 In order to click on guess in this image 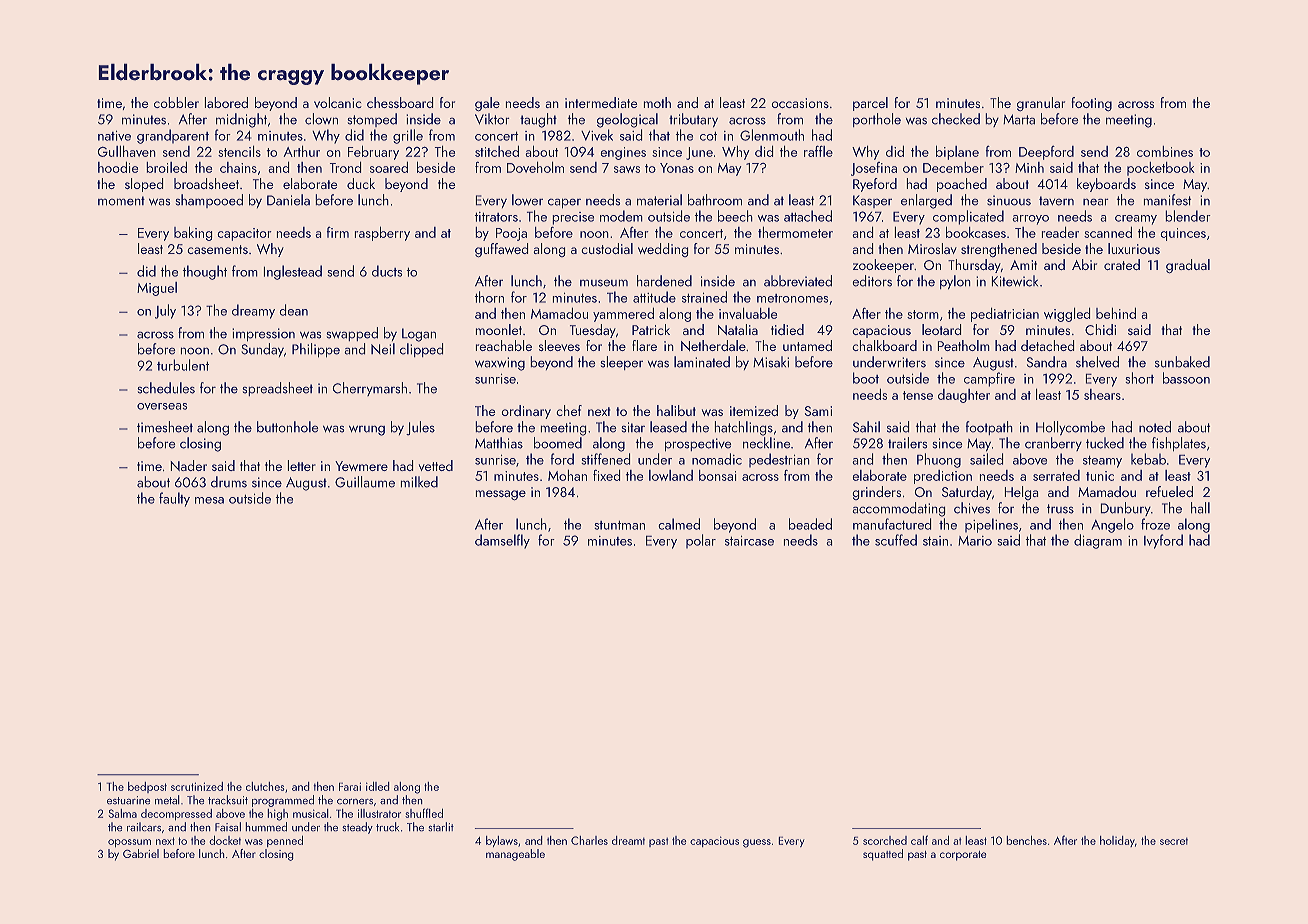, I will do `click(757, 843)`.
